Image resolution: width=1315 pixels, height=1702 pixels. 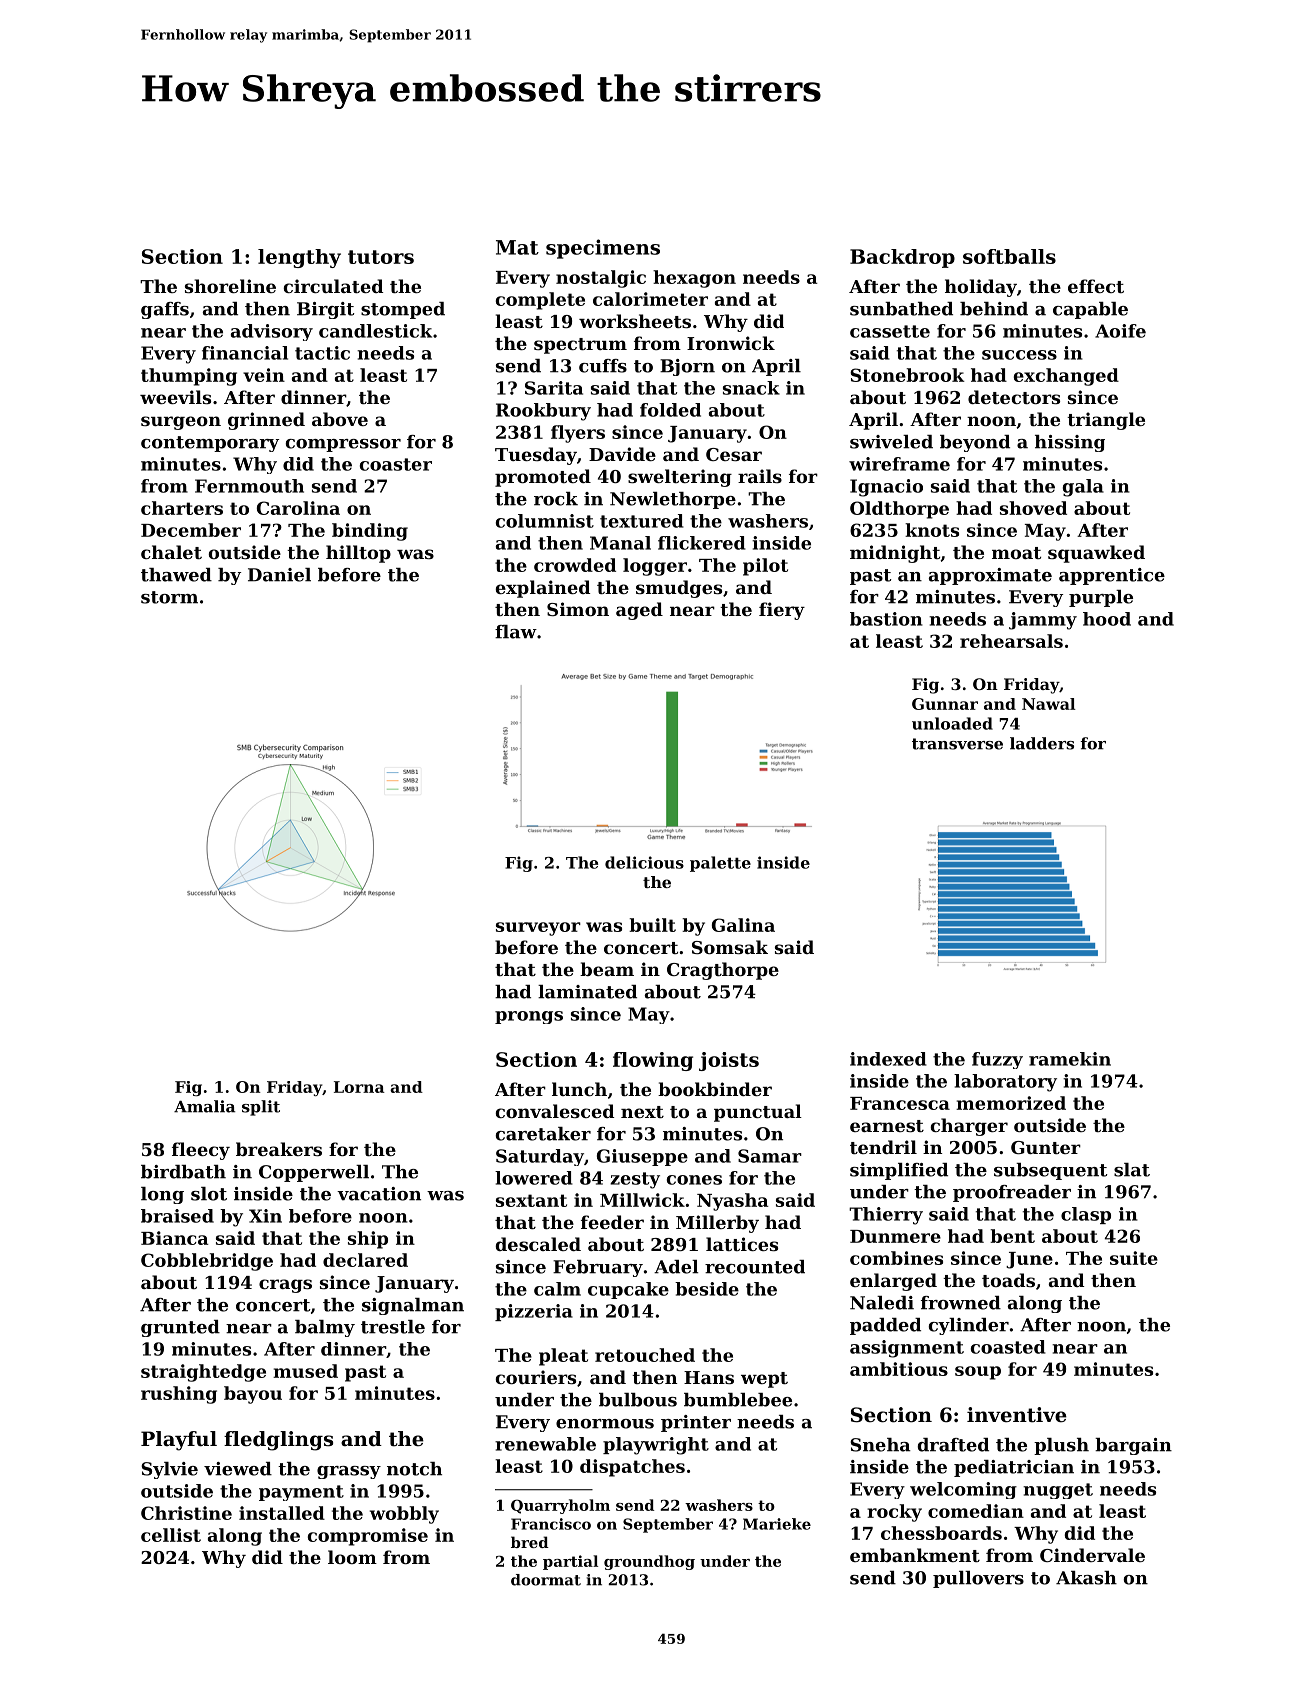 I want to click on softballs, so click(x=1009, y=256).
